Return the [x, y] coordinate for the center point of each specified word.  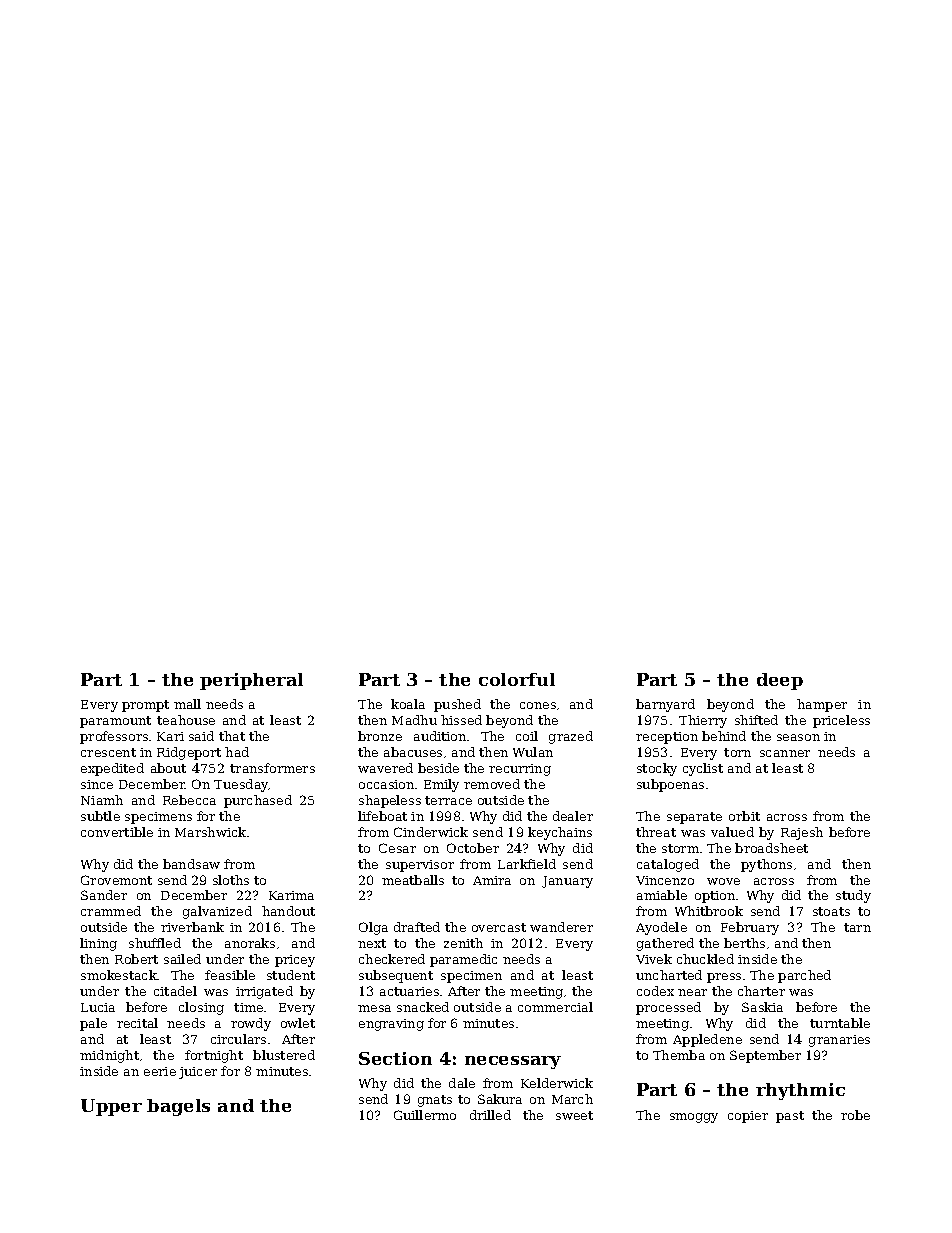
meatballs [413, 880]
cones [538, 705]
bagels [178, 1107]
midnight [109, 1056]
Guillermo [425, 1115]
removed [492, 784]
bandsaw [191, 864]
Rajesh [802, 833]
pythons [766, 865]
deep [780, 681]
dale [462, 1083]
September [765, 1056]
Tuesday [241, 785]
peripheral [251, 681]
